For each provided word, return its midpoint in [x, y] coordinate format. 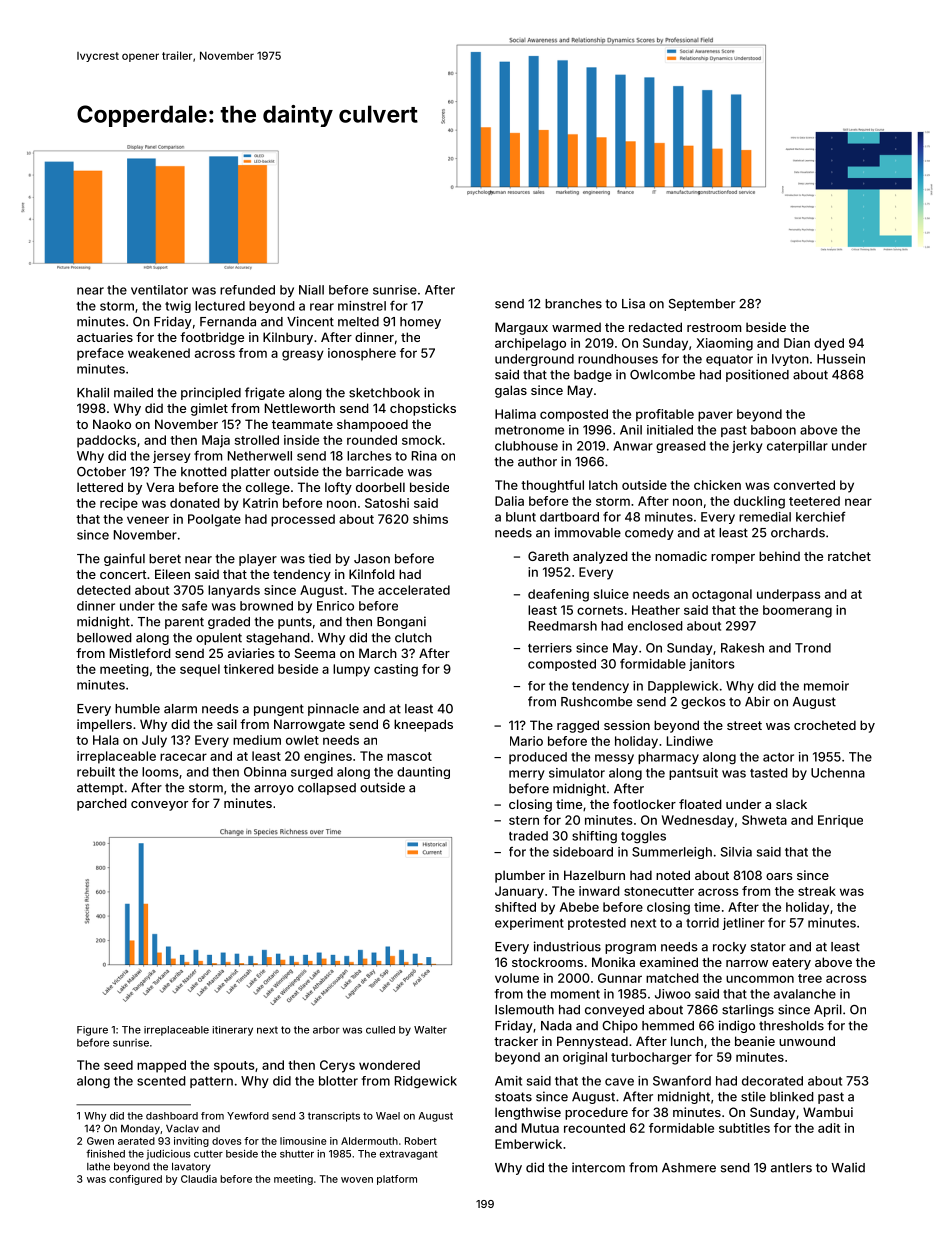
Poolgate [214, 520]
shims [430, 519]
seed [118, 1065]
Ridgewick [426, 1082]
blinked [792, 1096]
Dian [797, 343]
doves [226, 1141]
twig [178, 307]
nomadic [681, 556]
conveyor [159, 806]
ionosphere [362, 354]
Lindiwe [690, 741]
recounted [594, 1128]
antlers [791, 1168]
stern [524, 820]
